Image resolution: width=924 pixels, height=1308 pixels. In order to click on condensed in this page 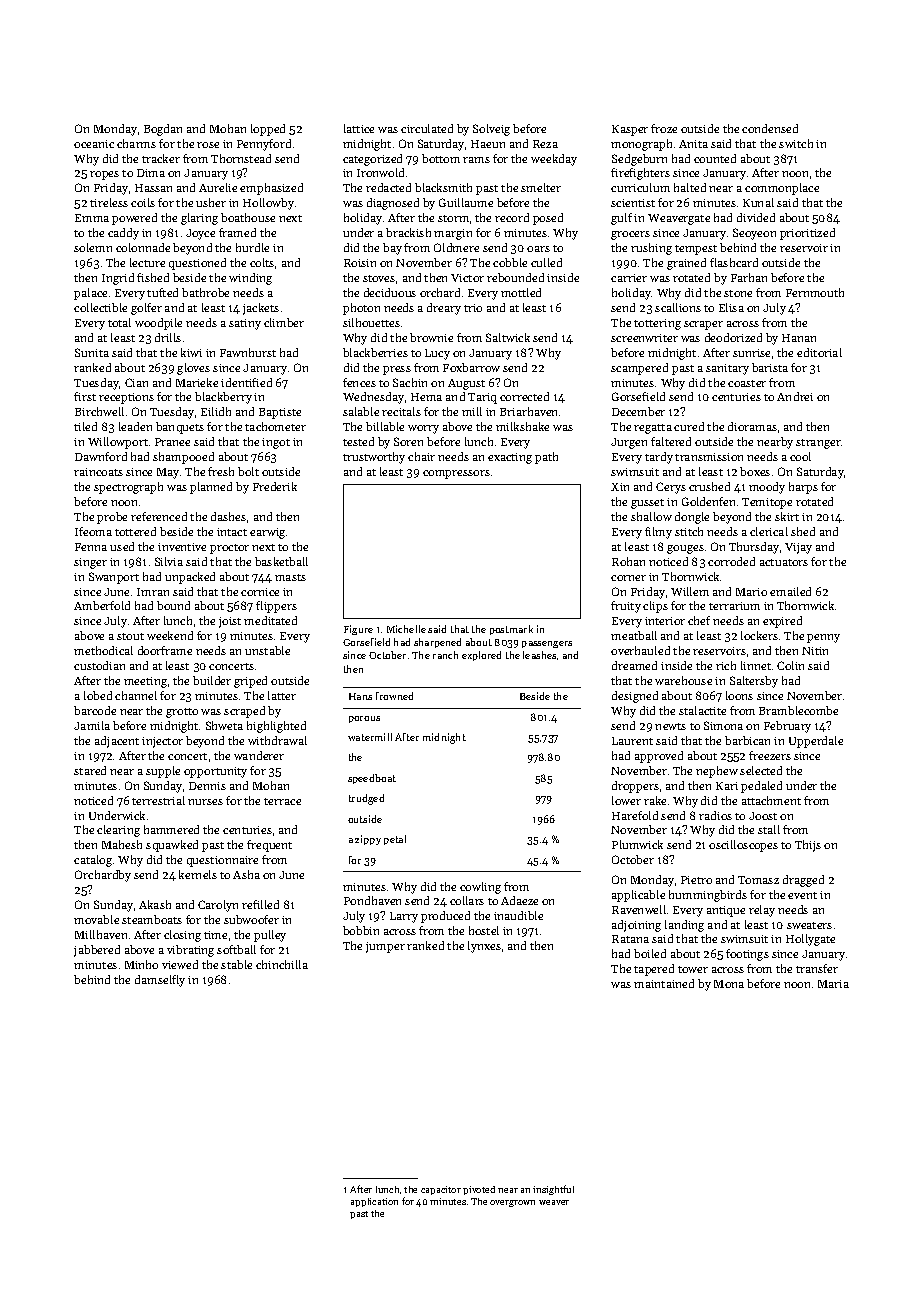, I will do `click(770, 128)`.
